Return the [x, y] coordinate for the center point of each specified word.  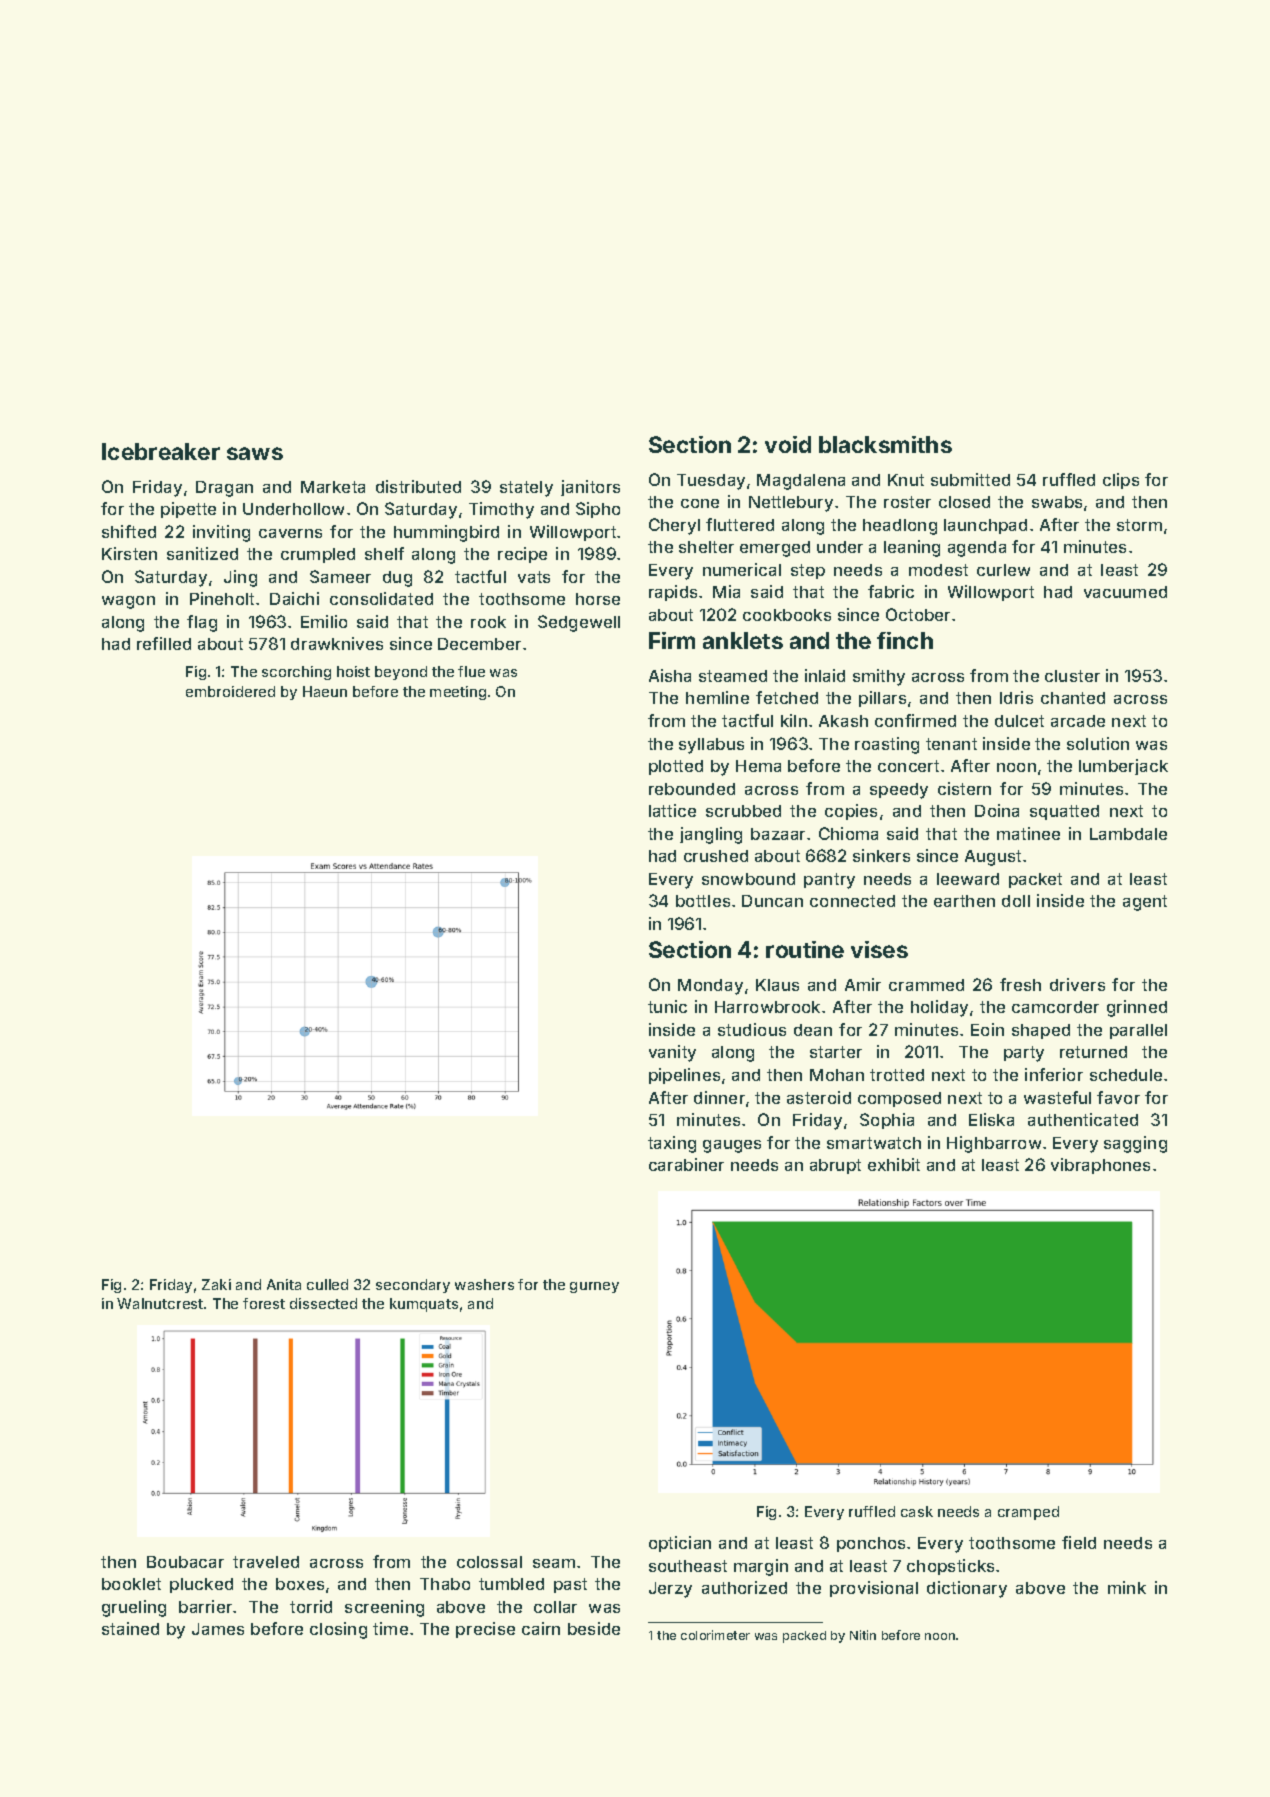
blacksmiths [885, 444]
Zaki [216, 1284]
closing [338, 1630]
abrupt [835, 1166]
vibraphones [1100, 1166]
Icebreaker [161, 451]
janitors [590, 488]
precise [485, 1630]
